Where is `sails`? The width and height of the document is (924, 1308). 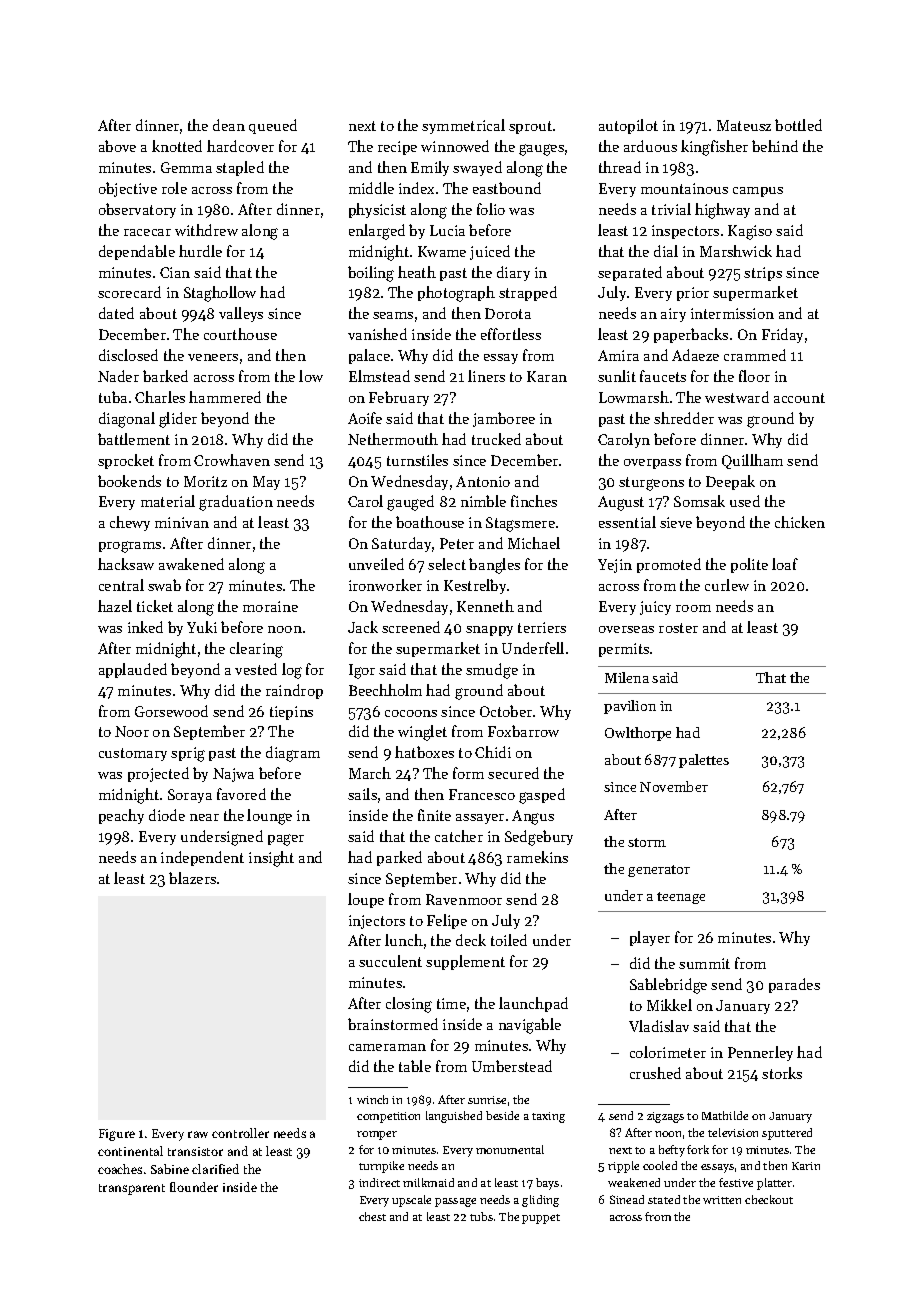 sails is located at coordinates (362, 794).
